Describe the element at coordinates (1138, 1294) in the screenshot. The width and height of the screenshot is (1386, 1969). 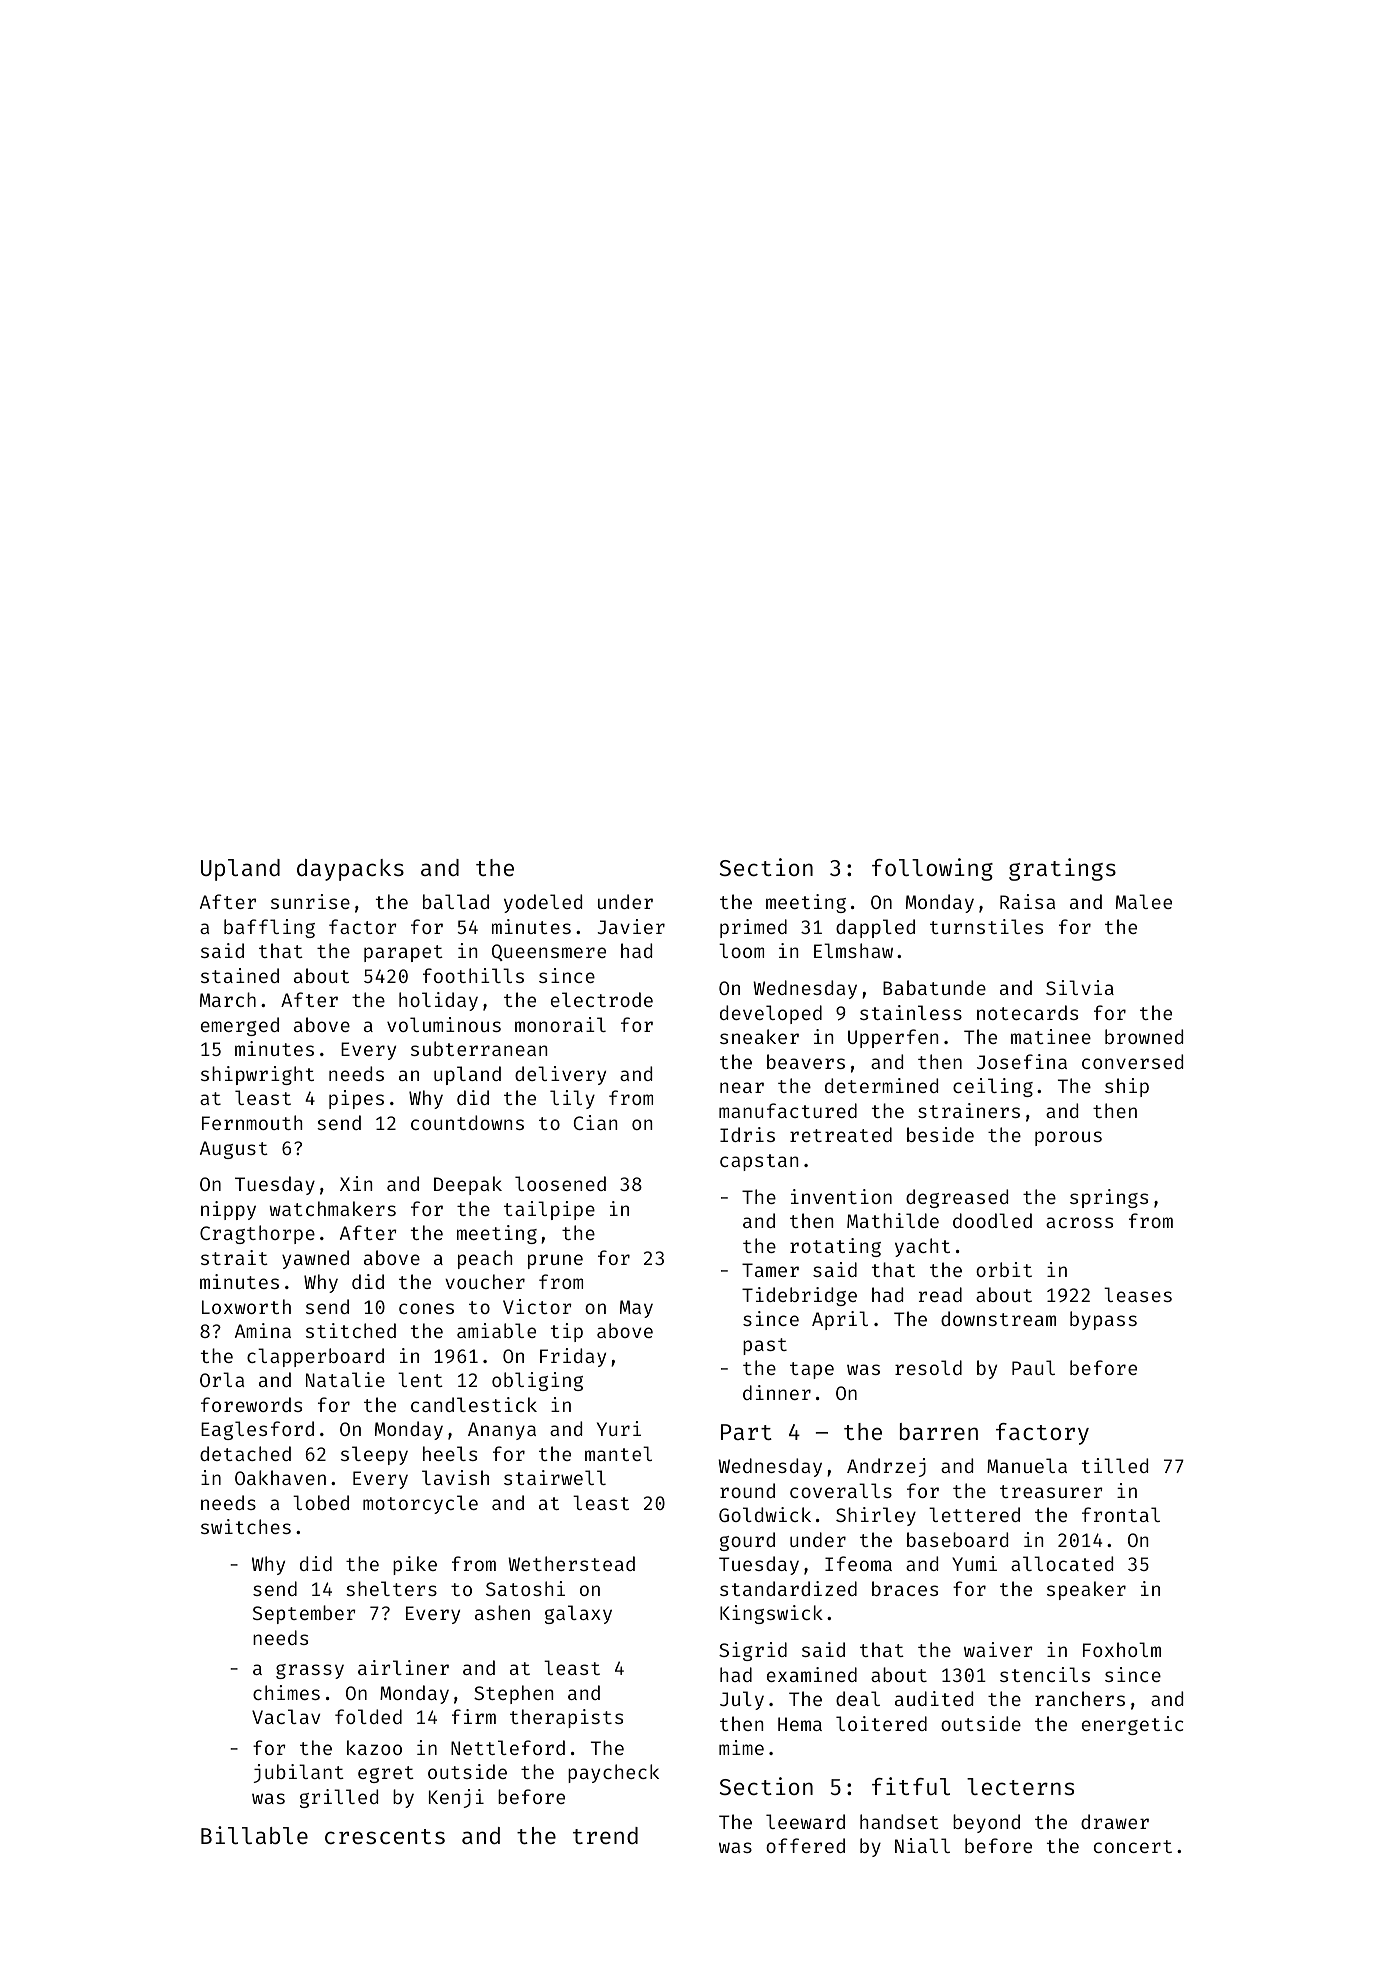
I see `leases` at that location.
